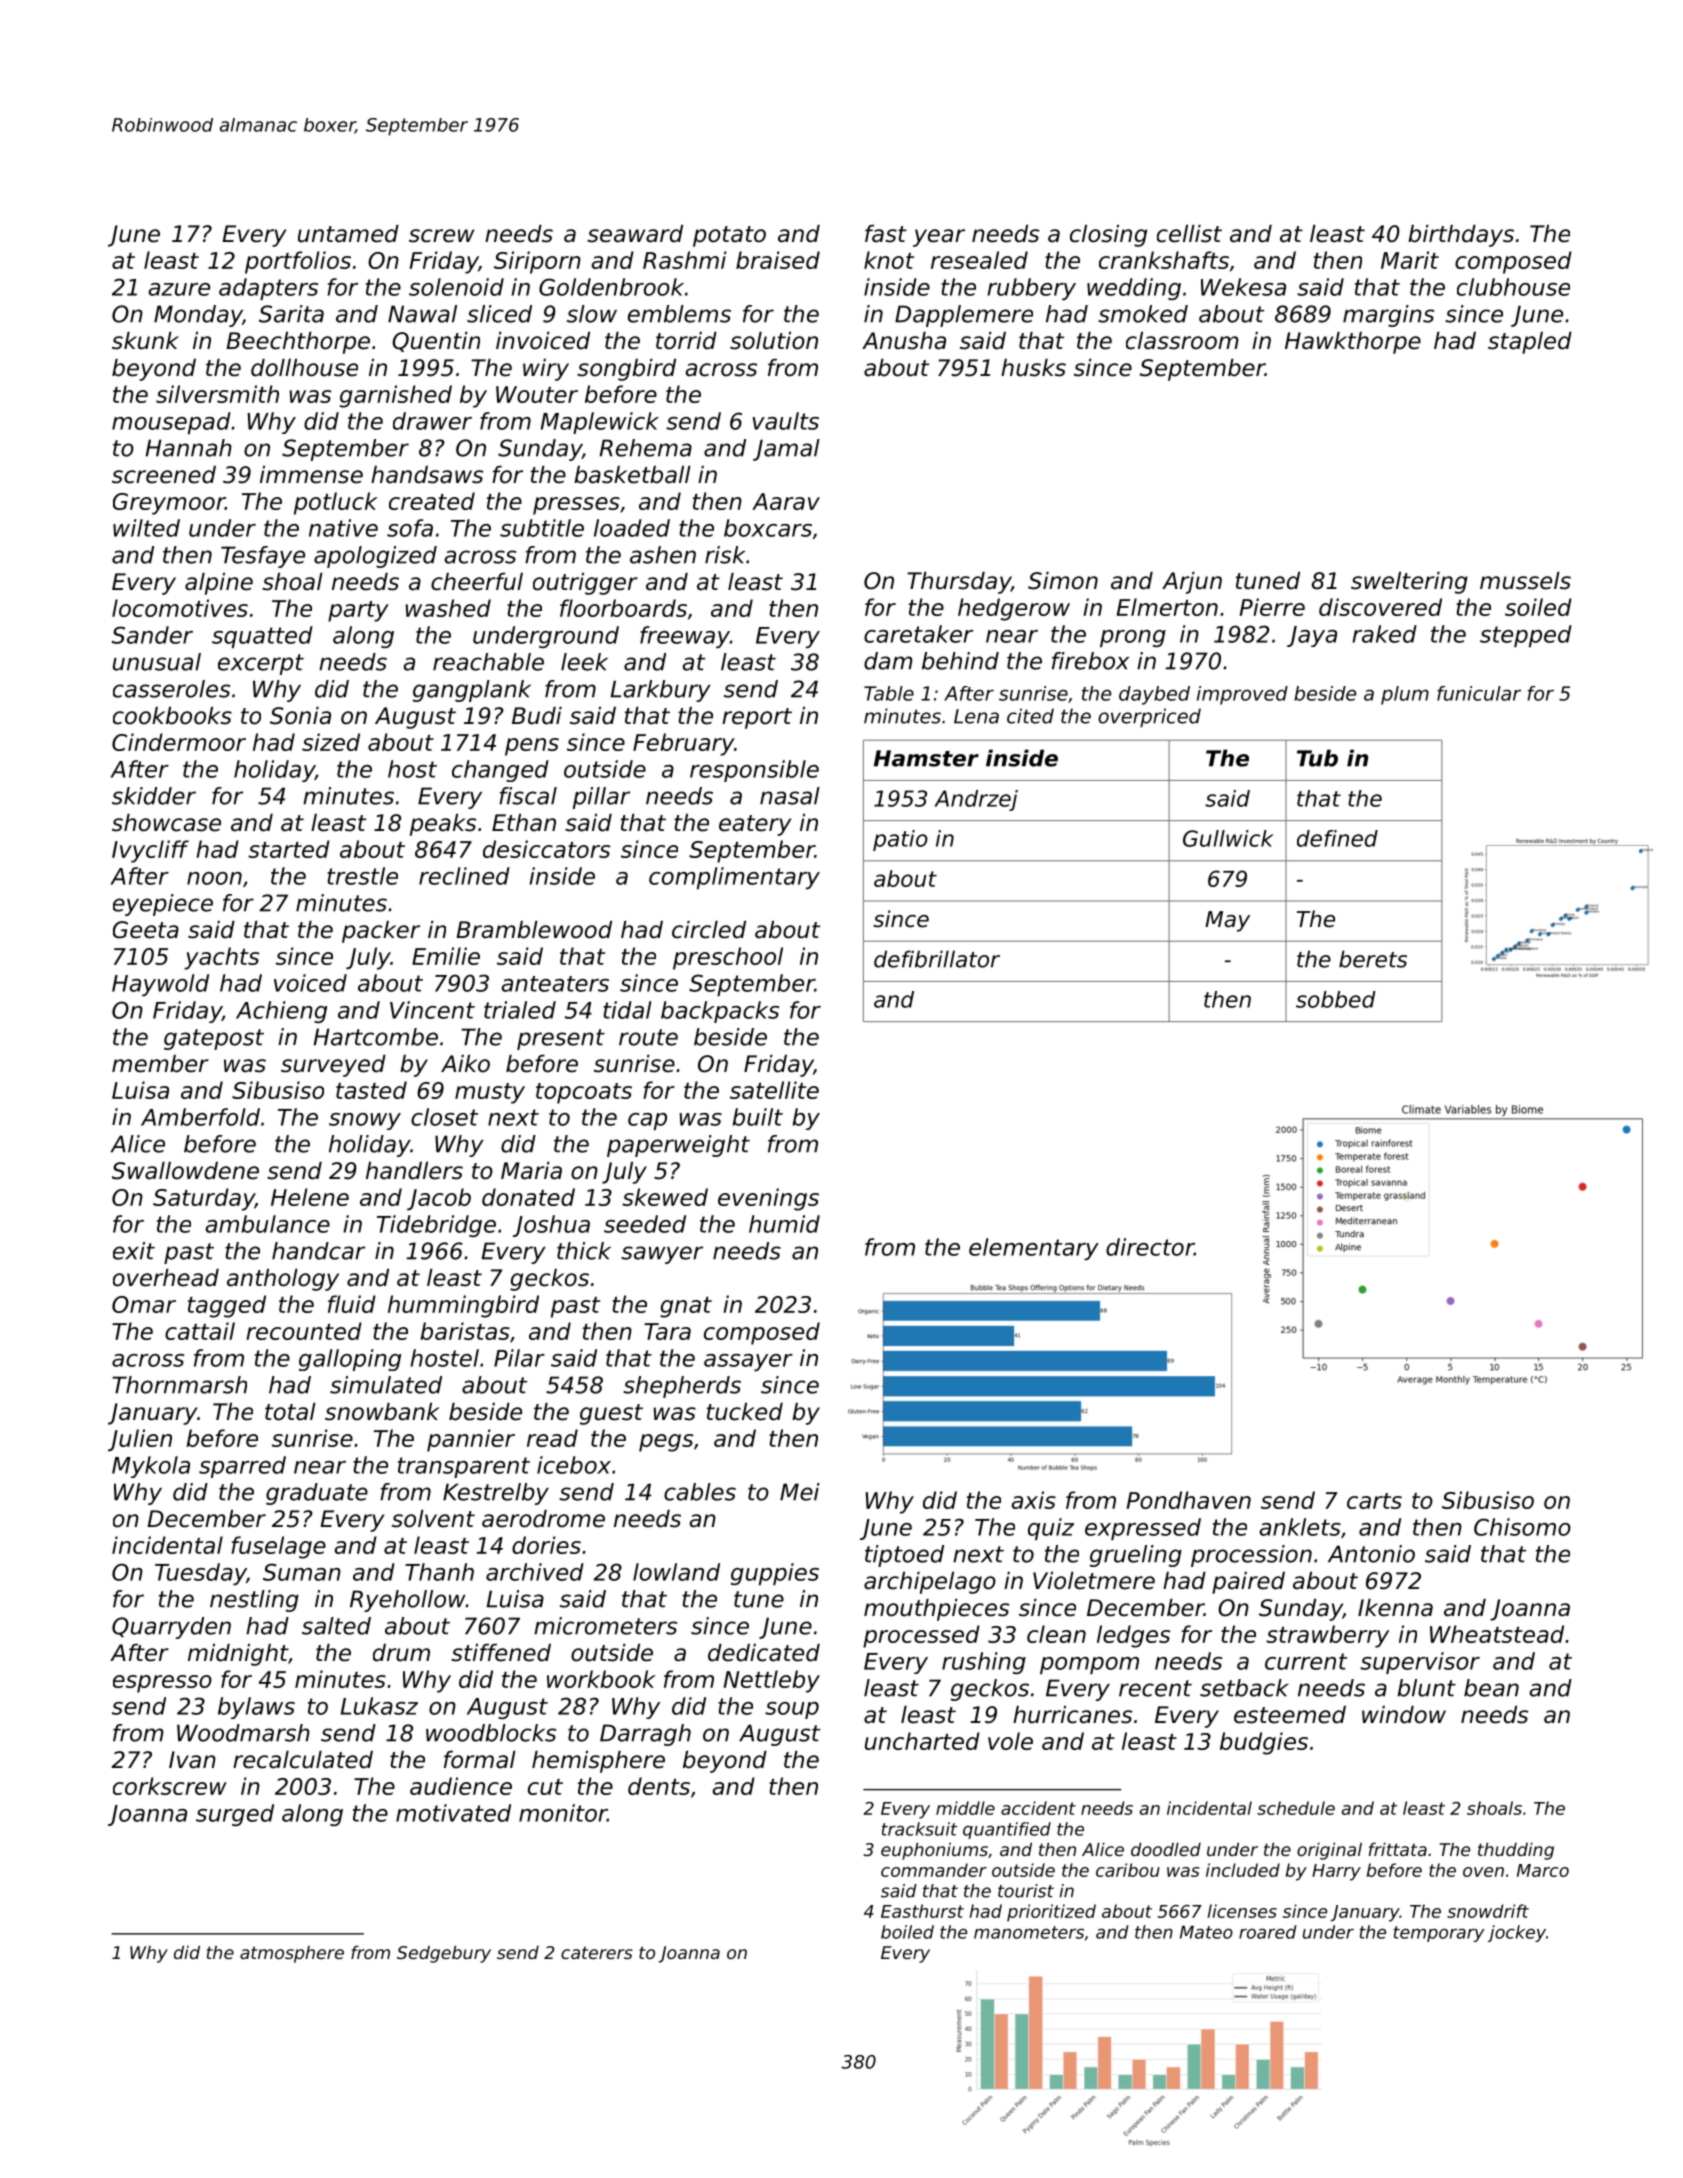  What do you see at coordinates (792, 1710) in the page?
I see `soup` at bounding box center [792, 1710].
